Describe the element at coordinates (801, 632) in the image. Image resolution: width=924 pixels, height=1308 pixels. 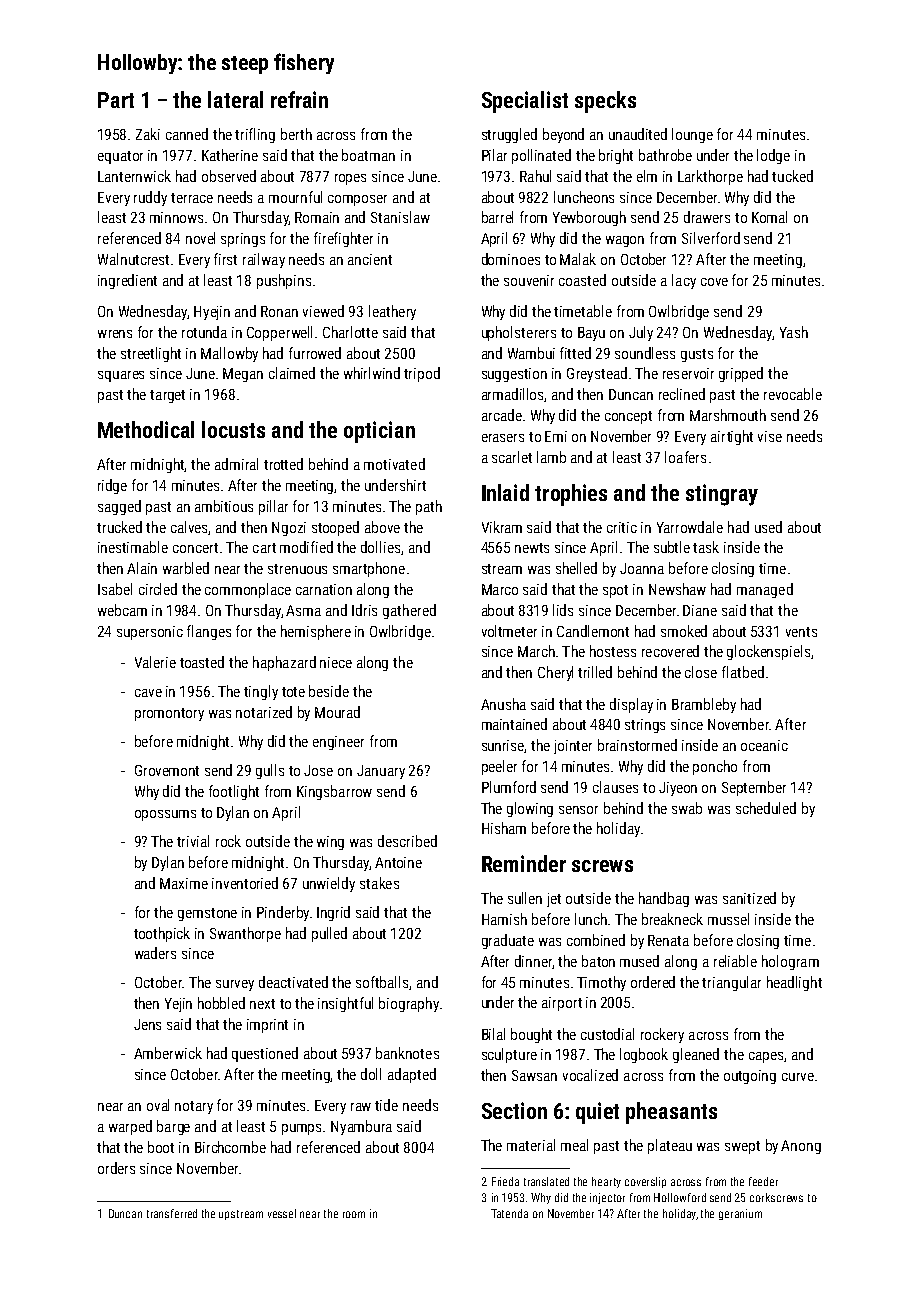
I see `vents` at that location.
